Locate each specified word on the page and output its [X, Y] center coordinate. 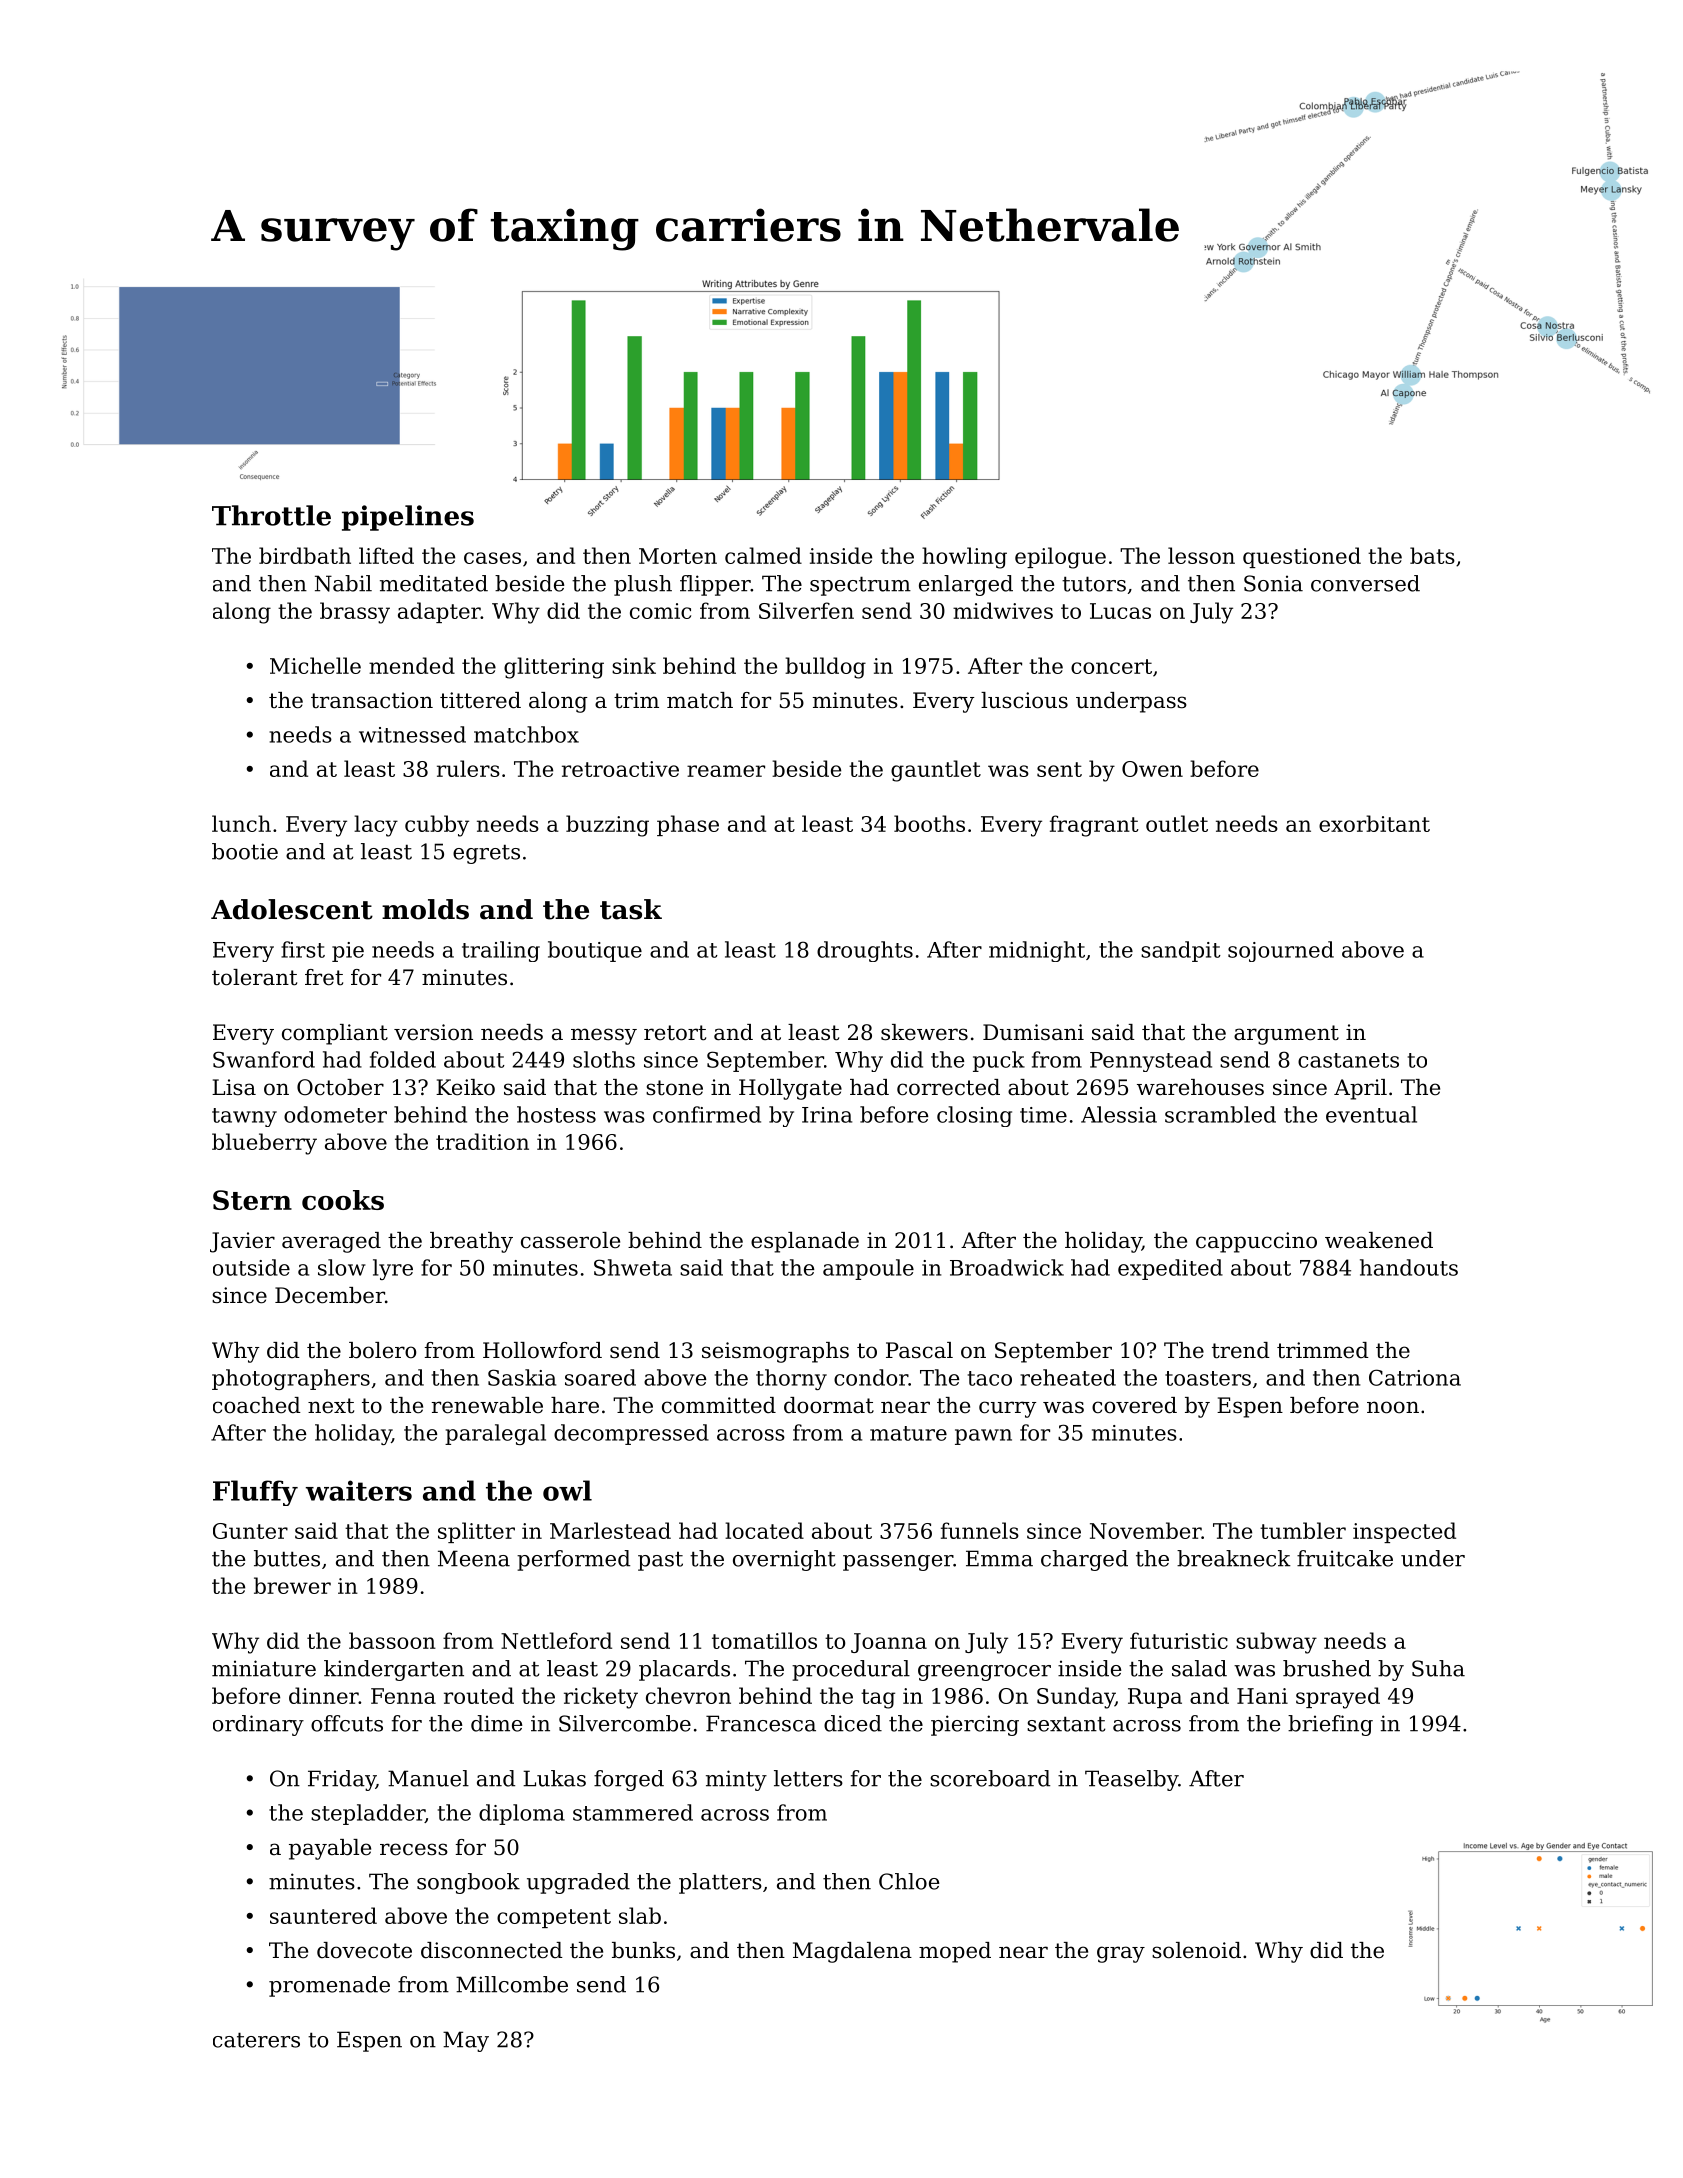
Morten [678, 556]
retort [675, 1033]
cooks [343, 1200]
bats [1432, 555]
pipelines [408, 518]
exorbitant [1374, 823]
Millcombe [512, 1984]
